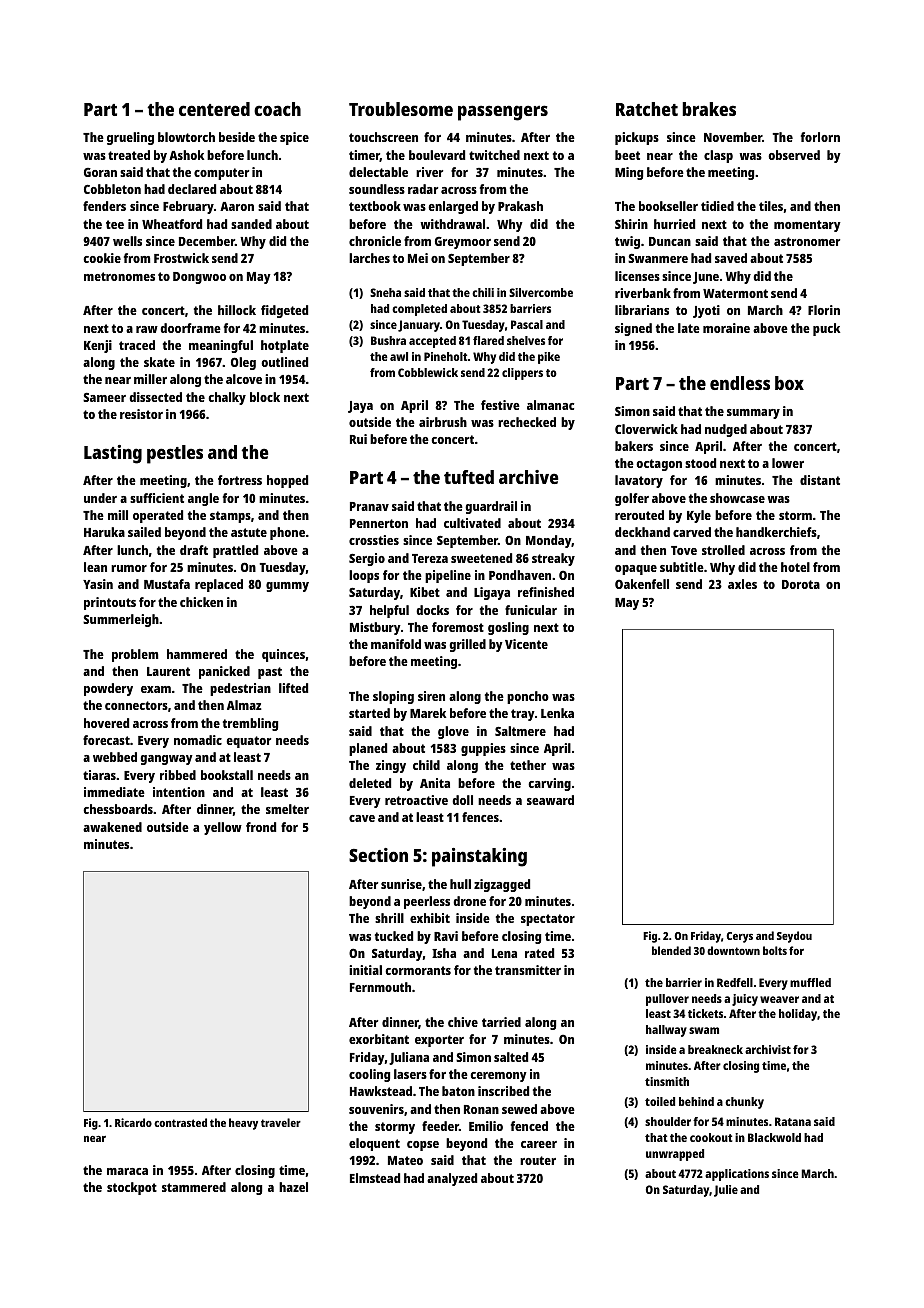 The image size is (924, 1308). Describe the element at coordinates (794, 937) in the page. I see `Seydou` at that location.
